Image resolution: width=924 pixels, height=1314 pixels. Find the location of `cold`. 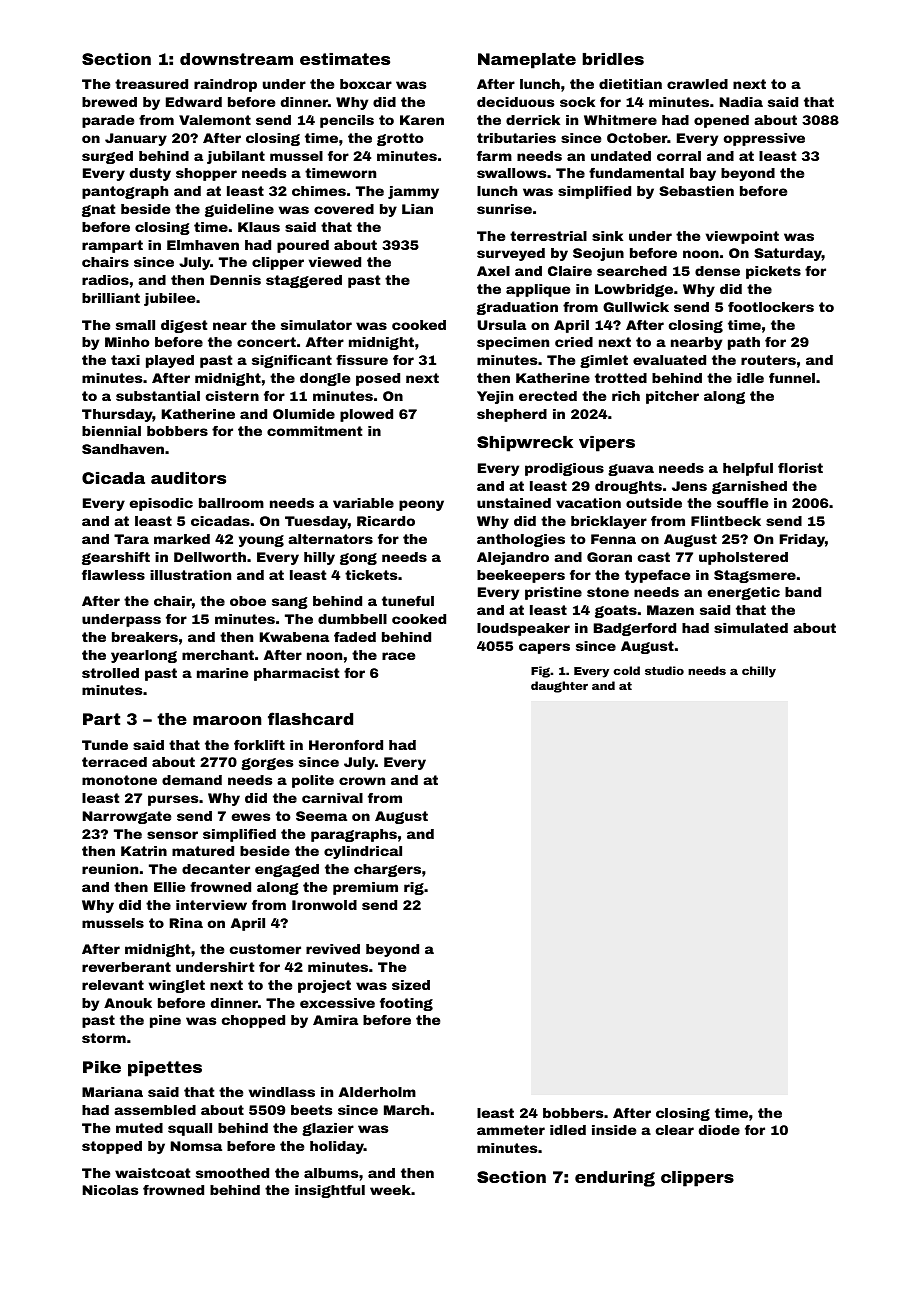

cold is located at coordinates (626, 670).
